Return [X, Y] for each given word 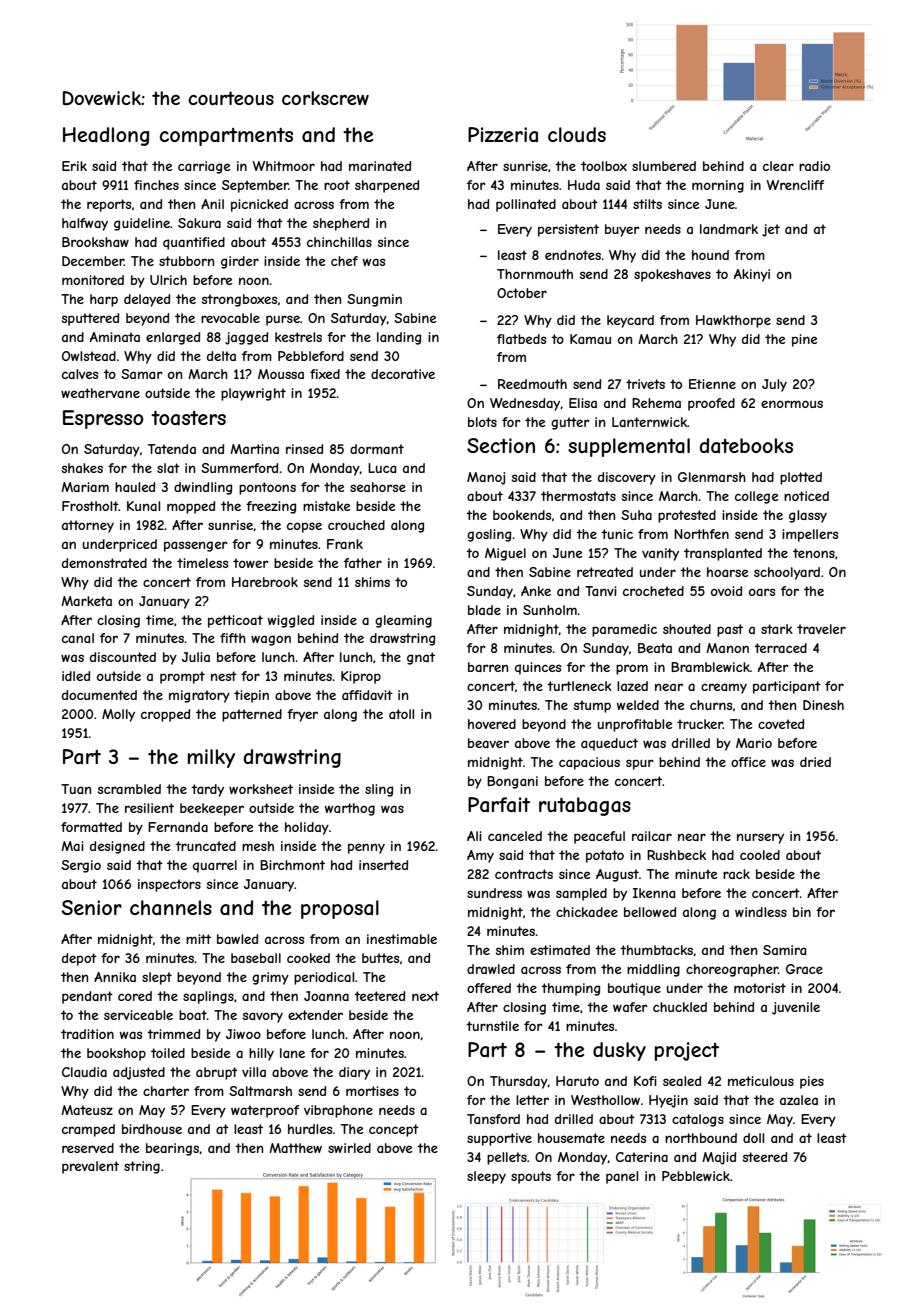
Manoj [486, 478]
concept [394, 1130]
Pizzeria [503, 134]
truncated [205, 846]
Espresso [103, 419]
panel [622, 1177]
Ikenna [654, 893]
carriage [204, 167]
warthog [350, 809]
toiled [168, 1053]
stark [777, 629]
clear [778, 166]
